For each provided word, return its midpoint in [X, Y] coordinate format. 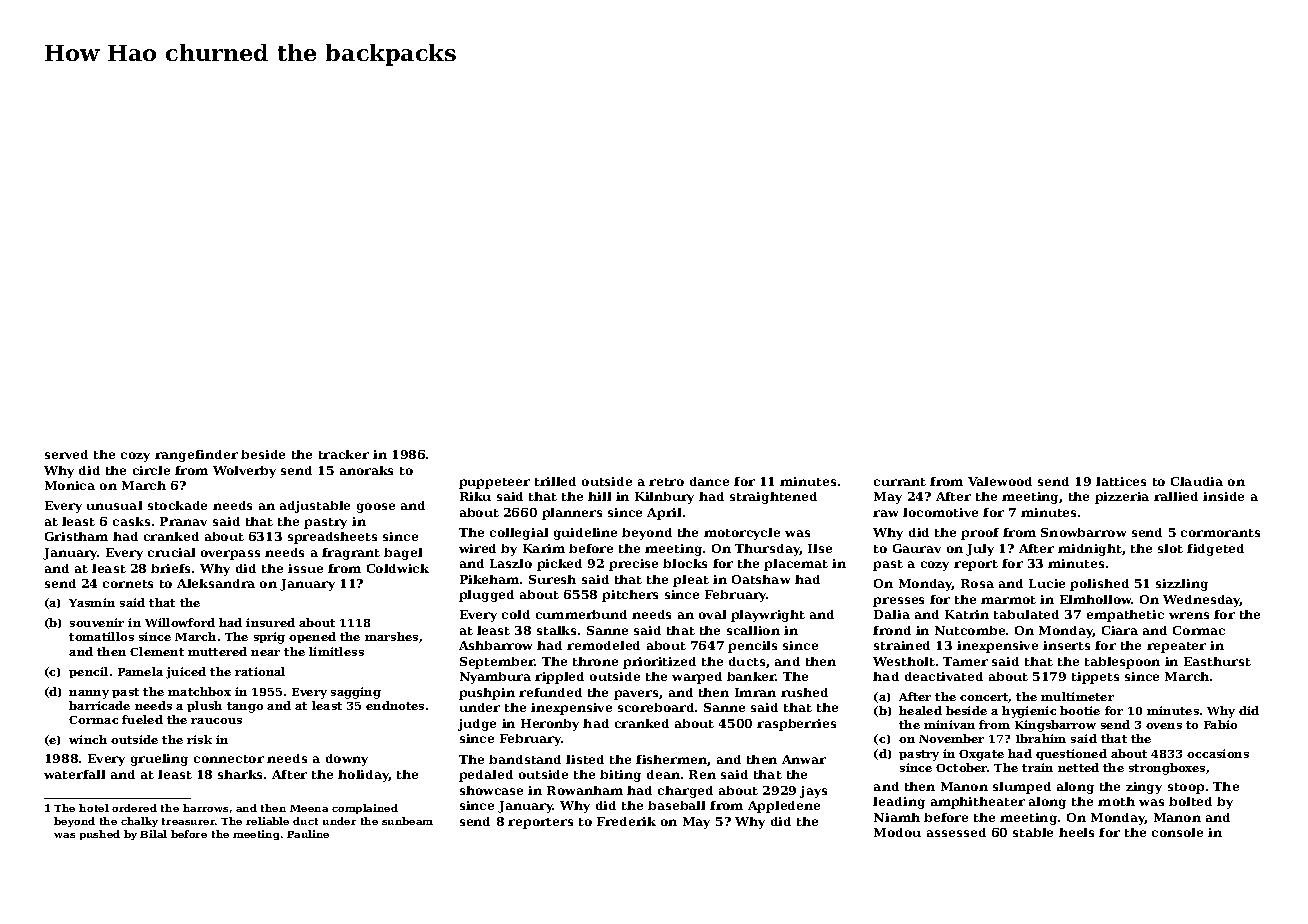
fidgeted [1215, 550]
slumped [1022, 788]
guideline [585, 534]
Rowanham [585, 790]
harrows [205, 808]
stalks [556, 630]
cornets [128, 584]
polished [1099, 585]
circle [151, 470]
